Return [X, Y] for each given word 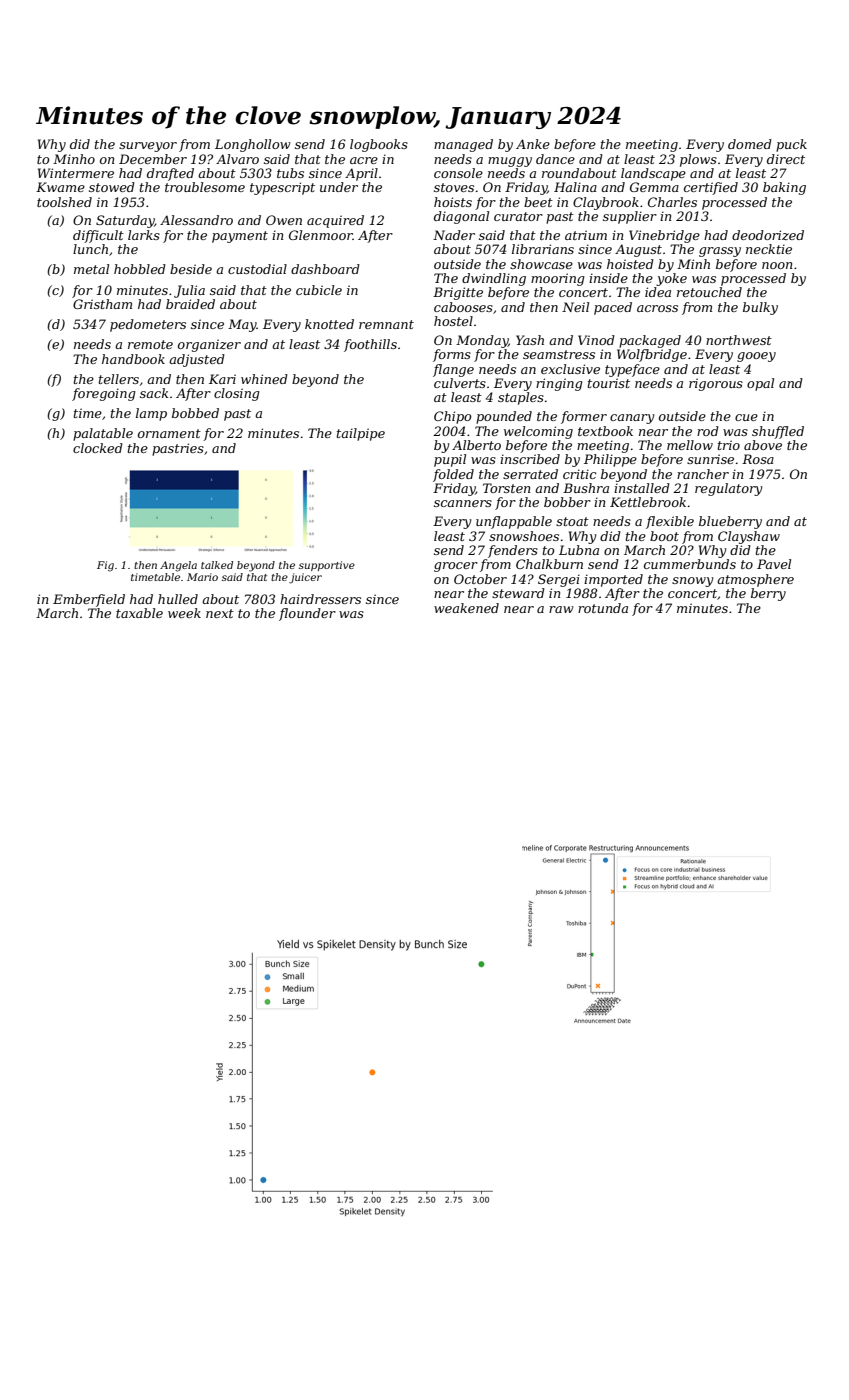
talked [217, 565]
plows [698, 160]
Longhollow [253, 145]
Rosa [758, 459]
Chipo [452, 417]
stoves [454, 187]
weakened [466, 608]
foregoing [104, 394]
